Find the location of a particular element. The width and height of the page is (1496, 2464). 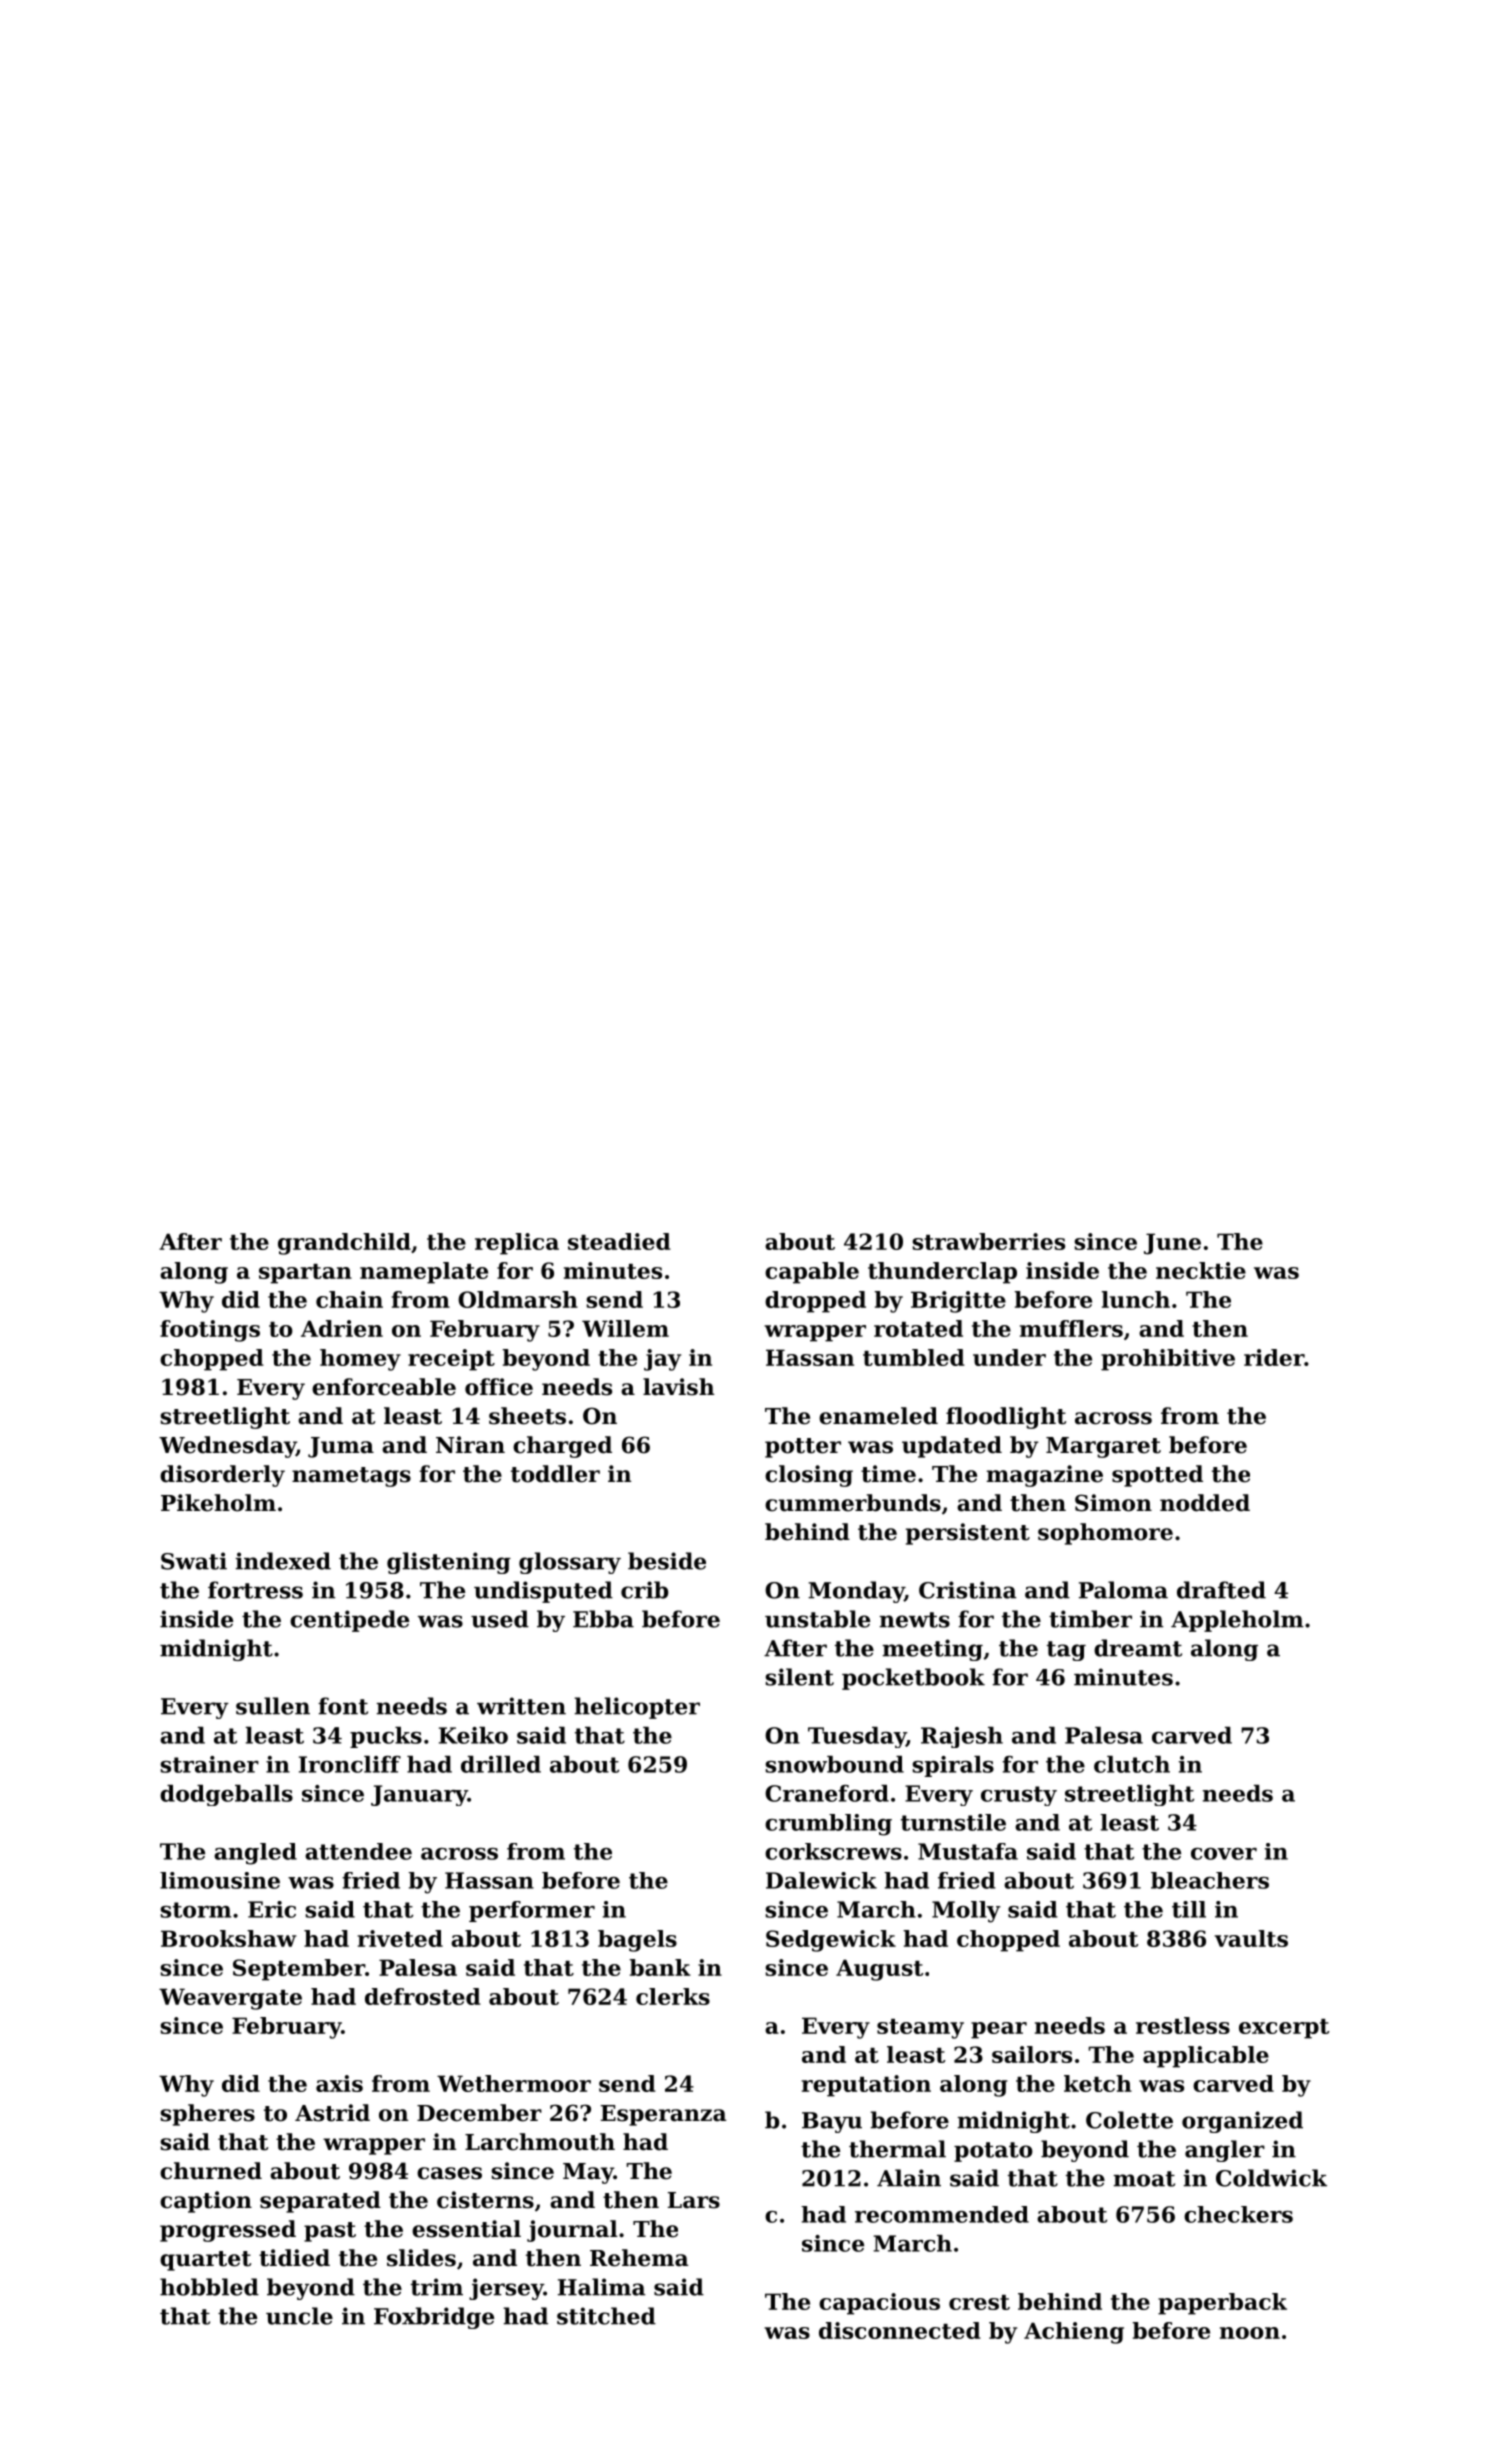

rider is located at coordinates (1274, 1357).
